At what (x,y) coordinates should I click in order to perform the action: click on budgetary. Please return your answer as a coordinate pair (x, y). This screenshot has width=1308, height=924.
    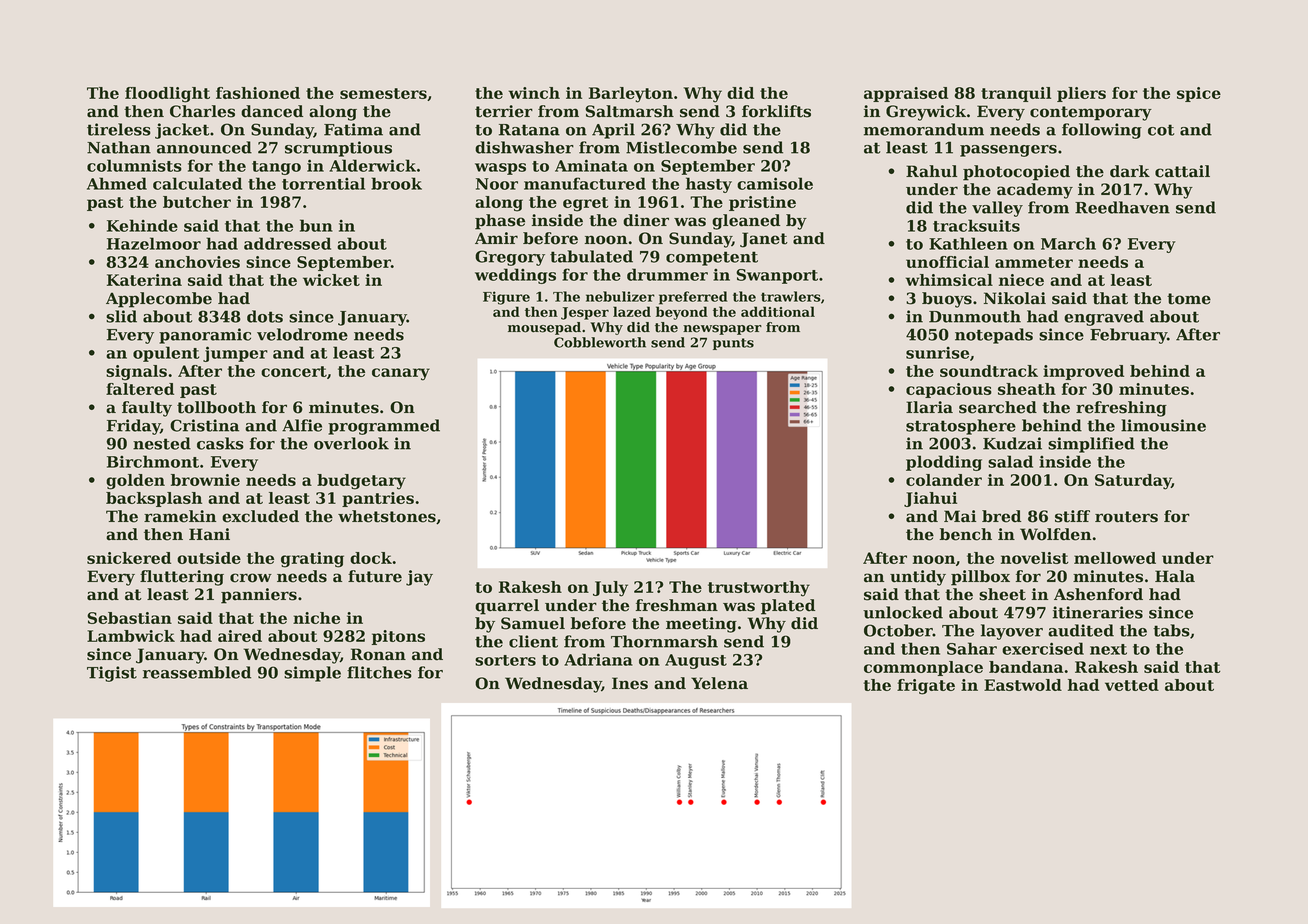
    Looking at the image, I should click on (361, 482).
